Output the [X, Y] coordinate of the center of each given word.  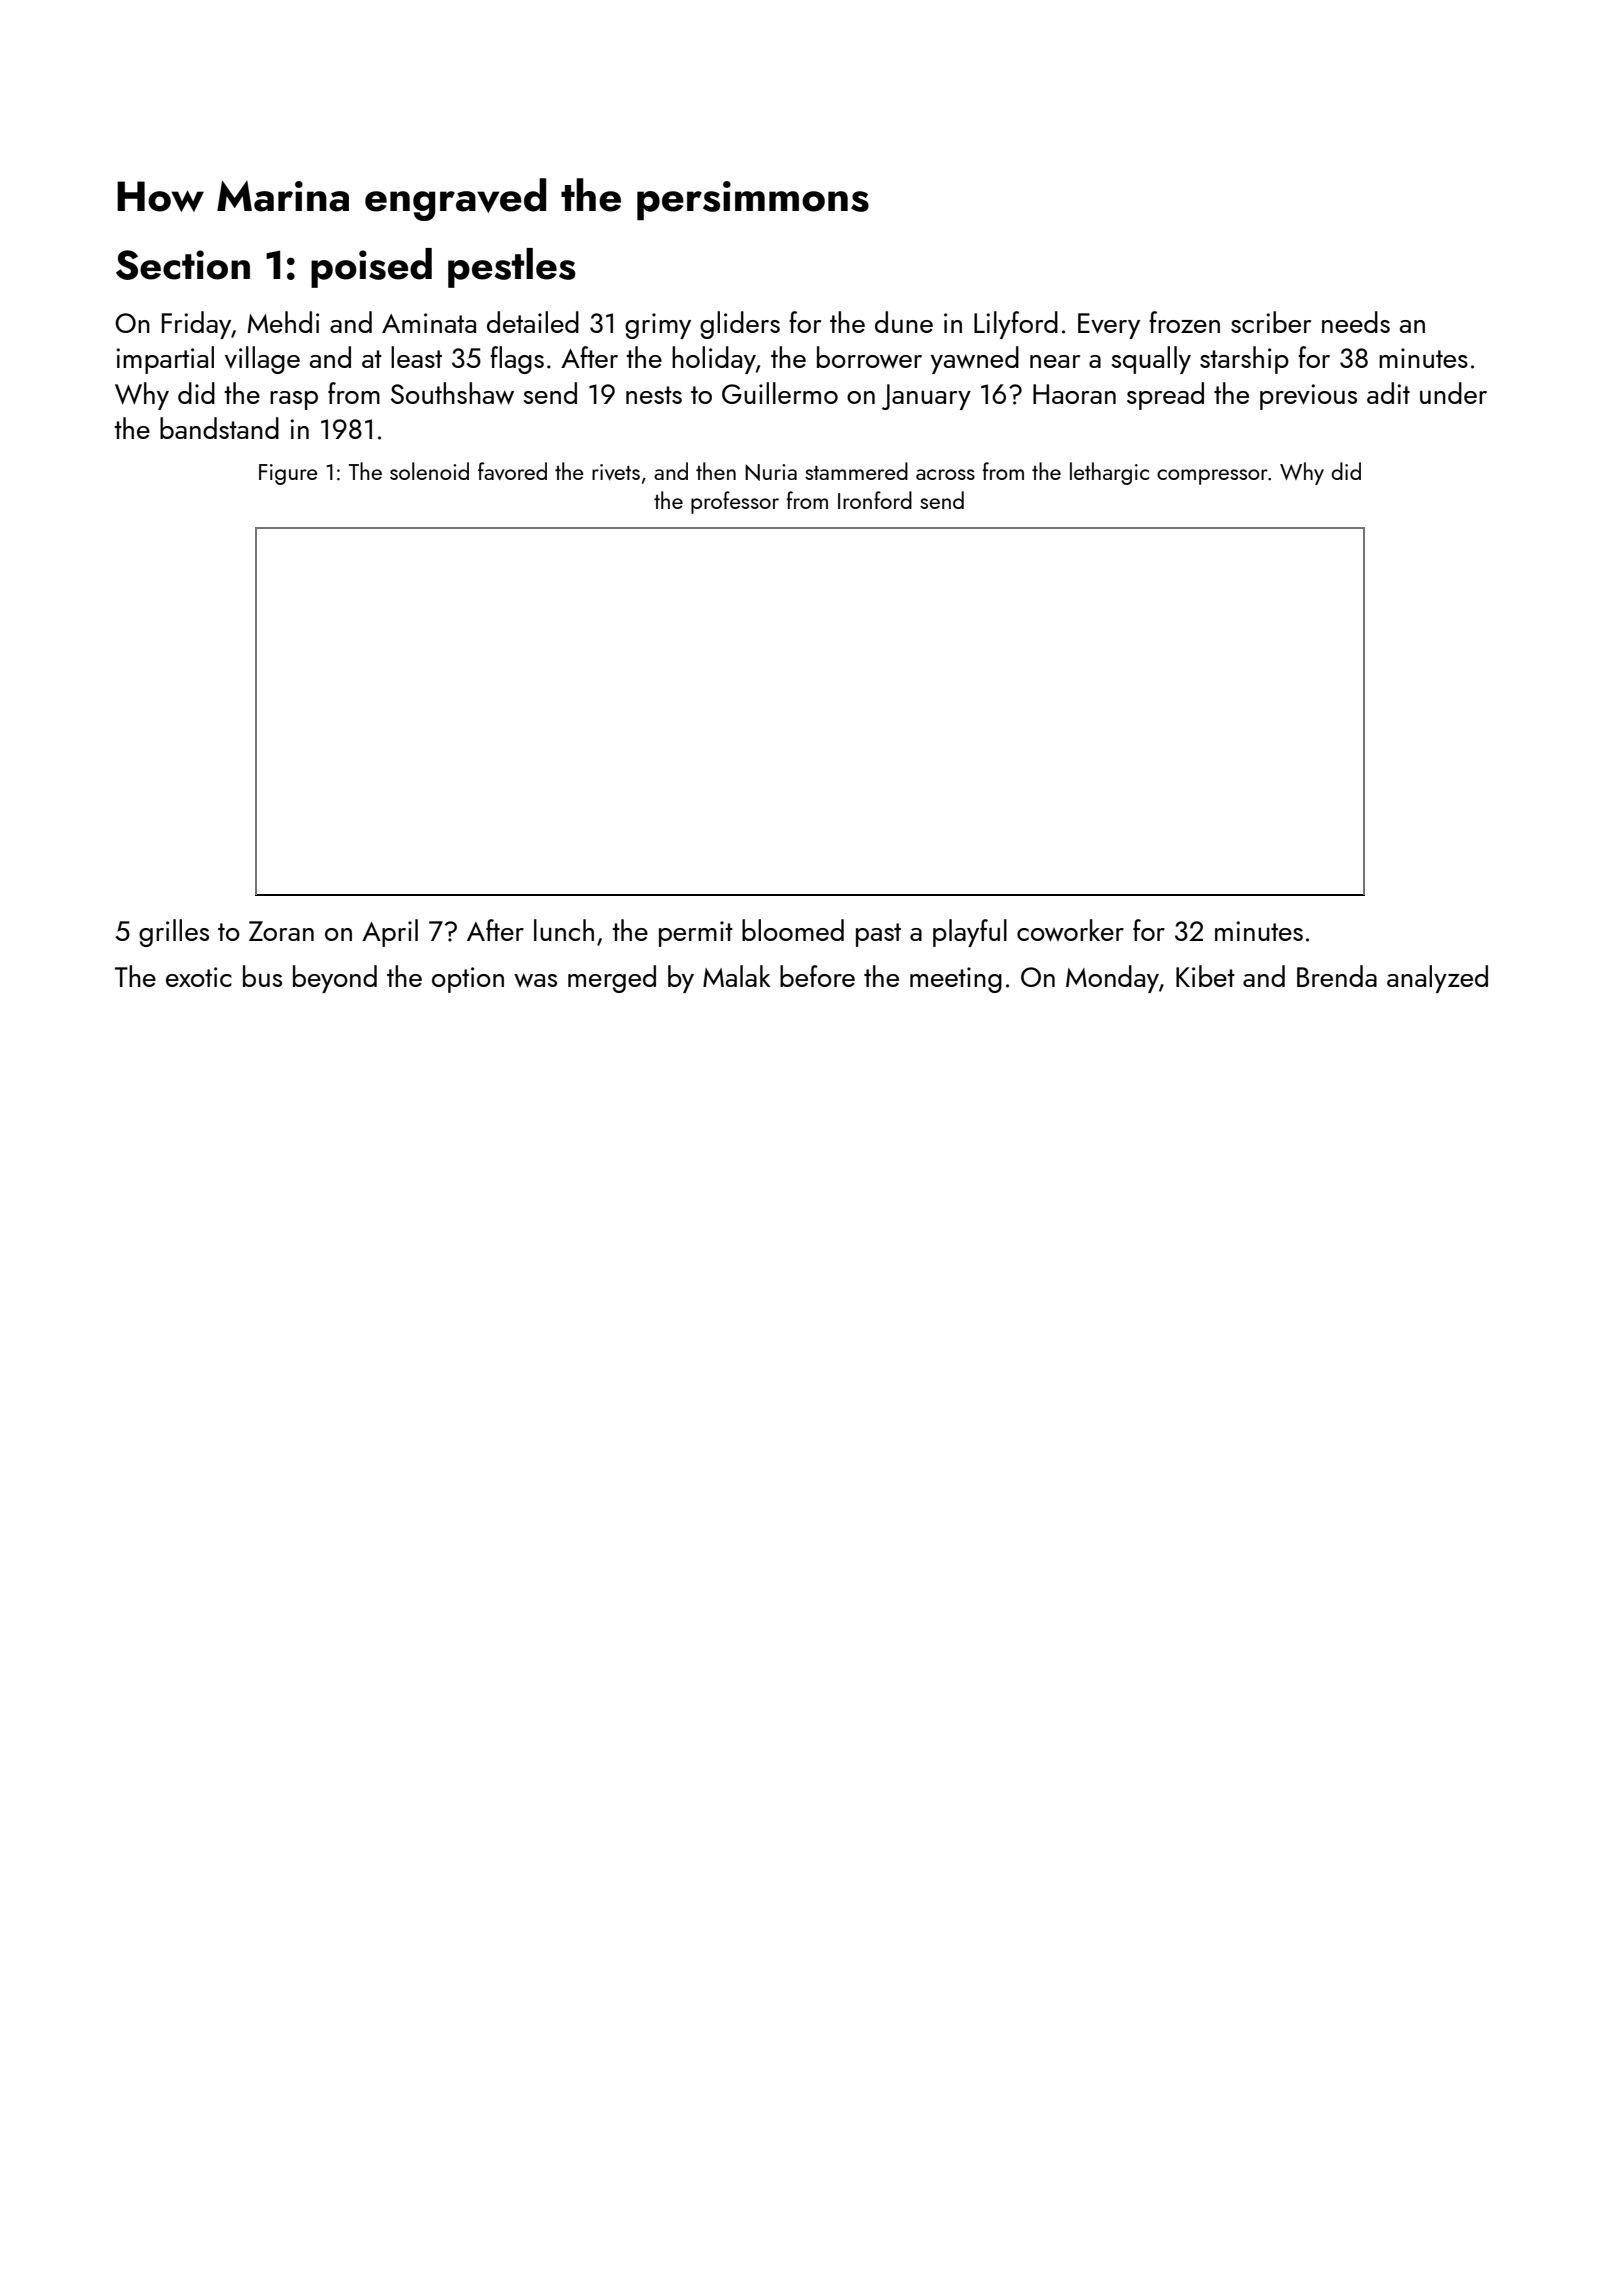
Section [183, 265]
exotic [199, 977]
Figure [288, 474]
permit [696, 934]
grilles [174, 933]
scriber [1271, 322]
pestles [512, 268]
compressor [1212, 477]
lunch [564, 930]
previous [1308, 397]
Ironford [875, 500]
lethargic [1109, 473]
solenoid [429, 471]
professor [735, 502]
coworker [1070, 930]
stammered [856, 471]
